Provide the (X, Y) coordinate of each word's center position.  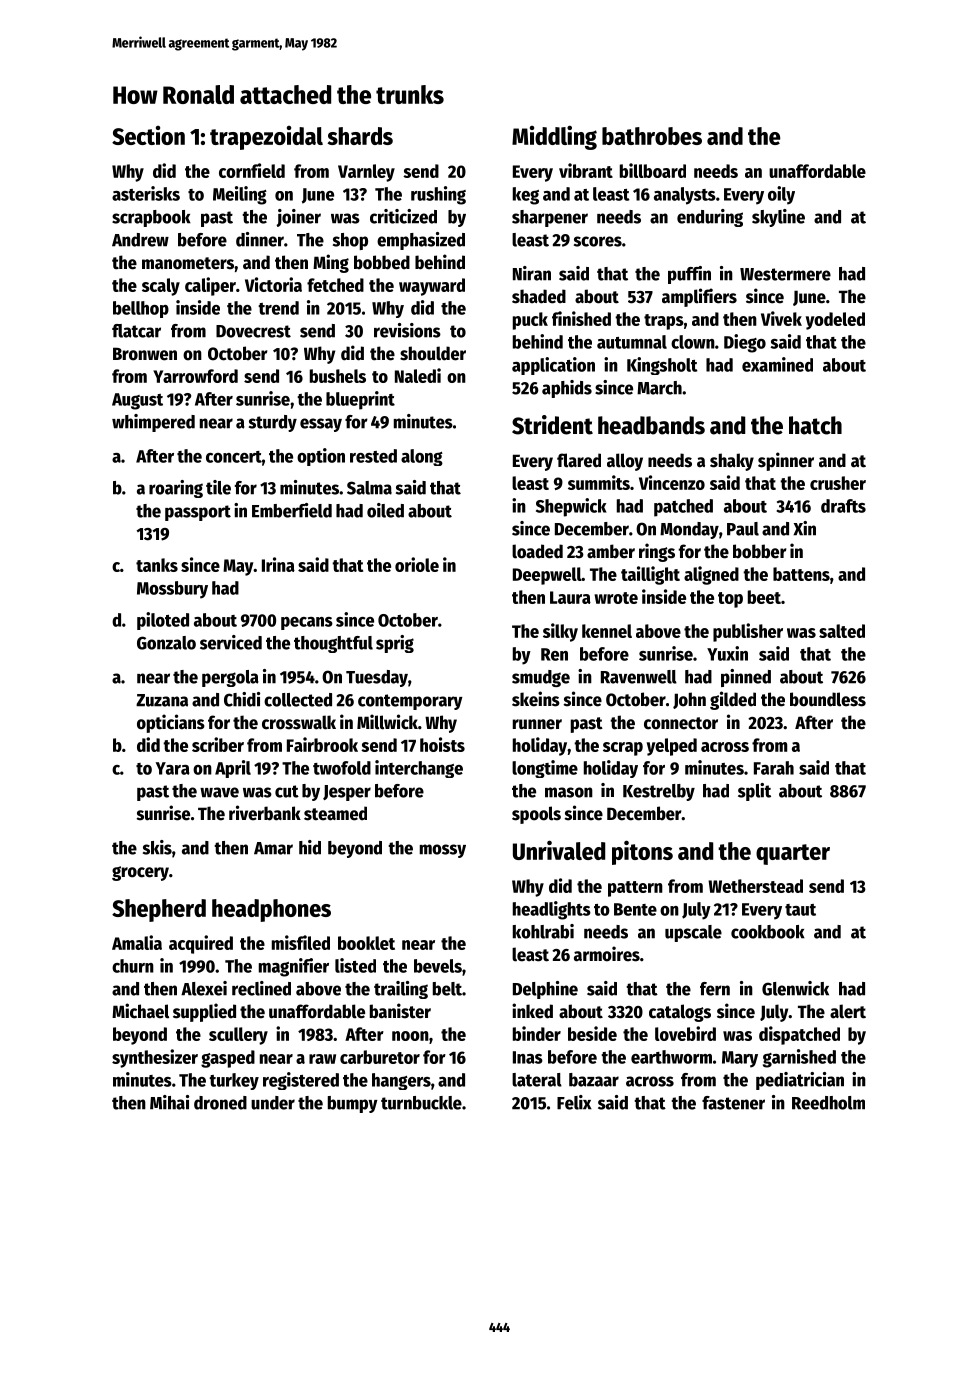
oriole (417, 564)
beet (764, 597)
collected (298, 700)
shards (360, 136)
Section (148, 135)
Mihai (169, 1102)
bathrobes (652, 136)
